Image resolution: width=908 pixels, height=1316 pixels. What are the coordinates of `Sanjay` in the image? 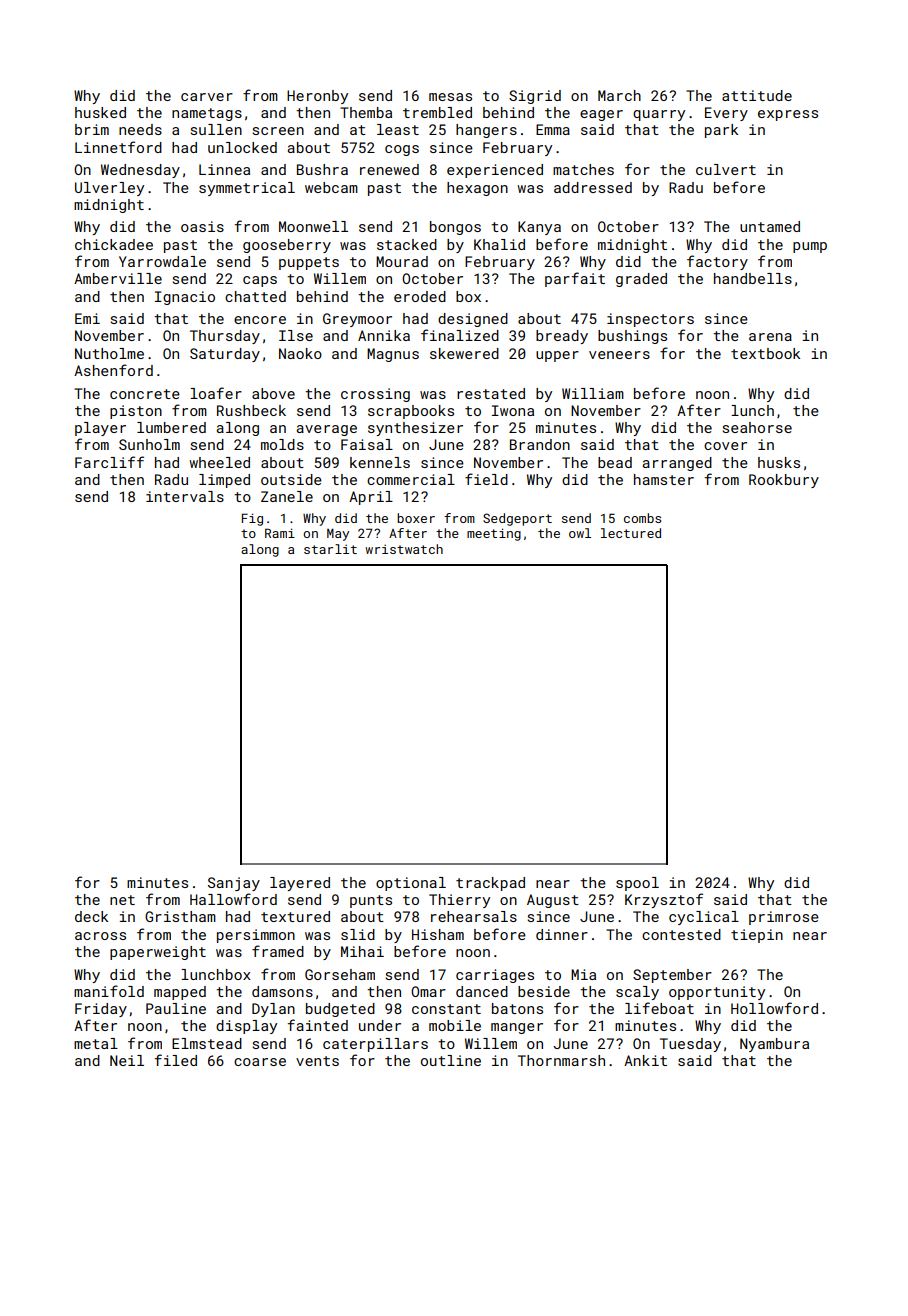 It's located at (234, 884).
